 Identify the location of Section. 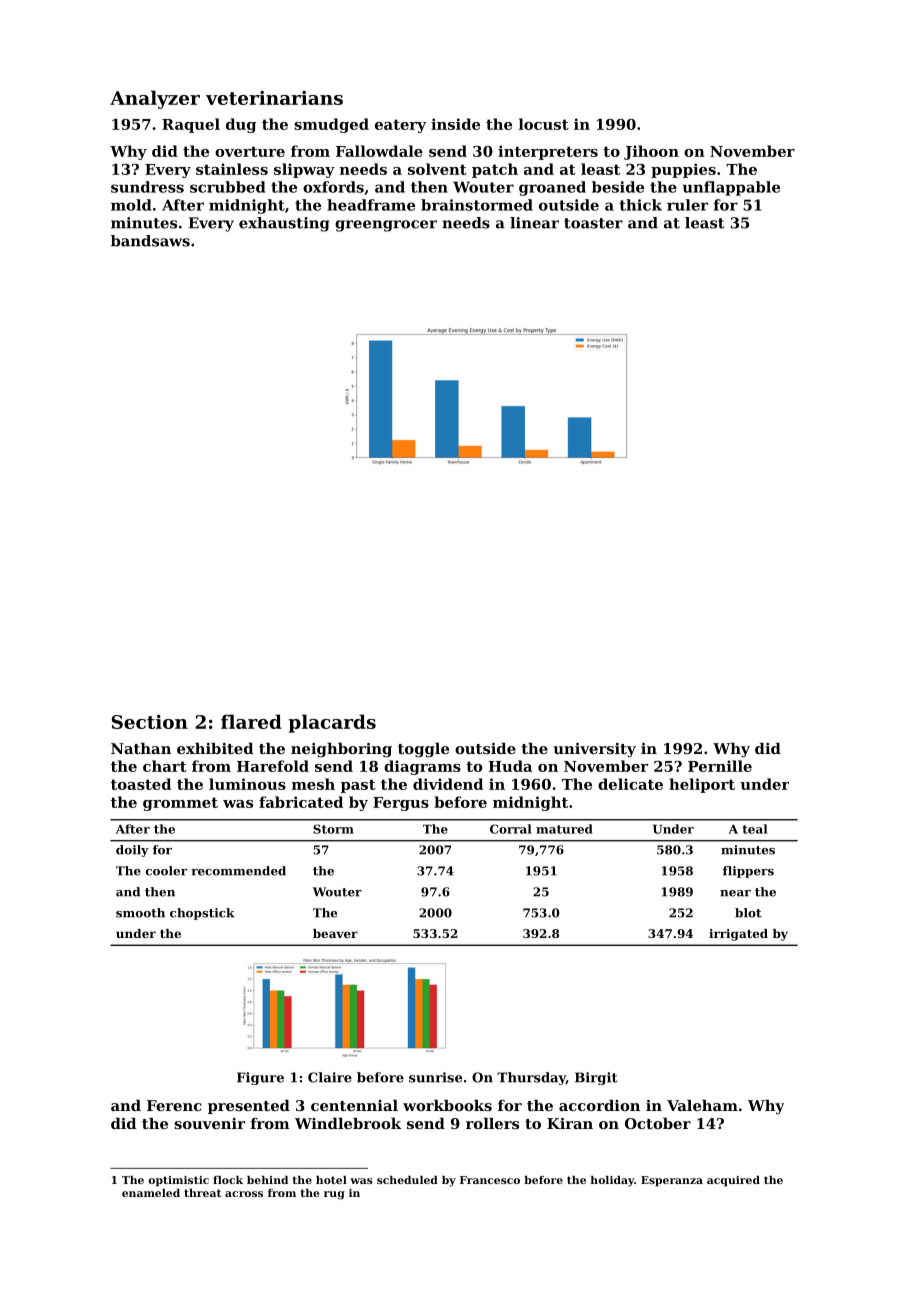
(150, 722).
